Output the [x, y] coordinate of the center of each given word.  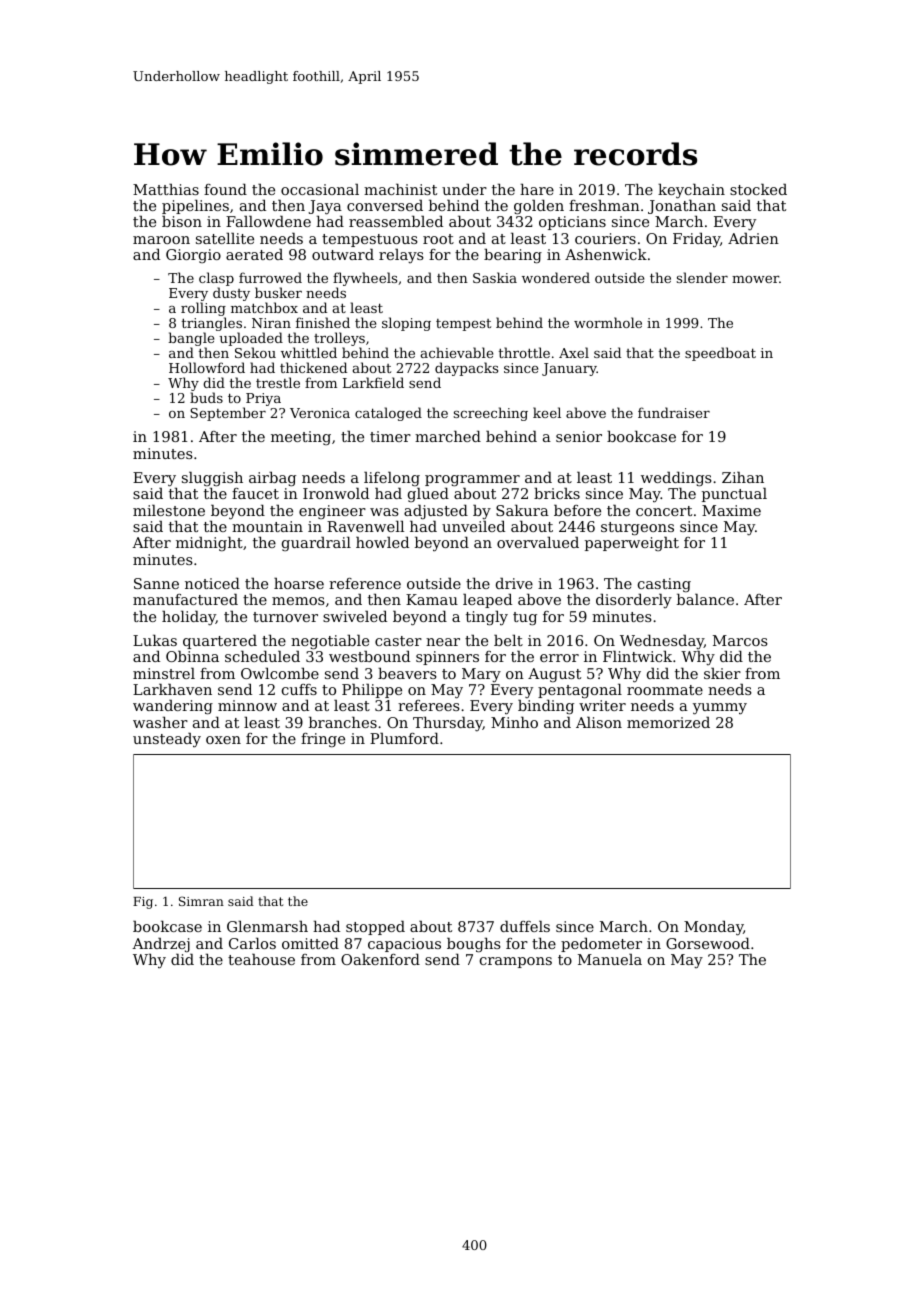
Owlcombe [280, 673]
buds [206, 397]
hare [537, 189]
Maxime [731, 510]
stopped [375, 927]
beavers [407, 673]
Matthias [166, 189]
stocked [758, 189]
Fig [143, 903]
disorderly [634, 600]
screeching [491, 414]
